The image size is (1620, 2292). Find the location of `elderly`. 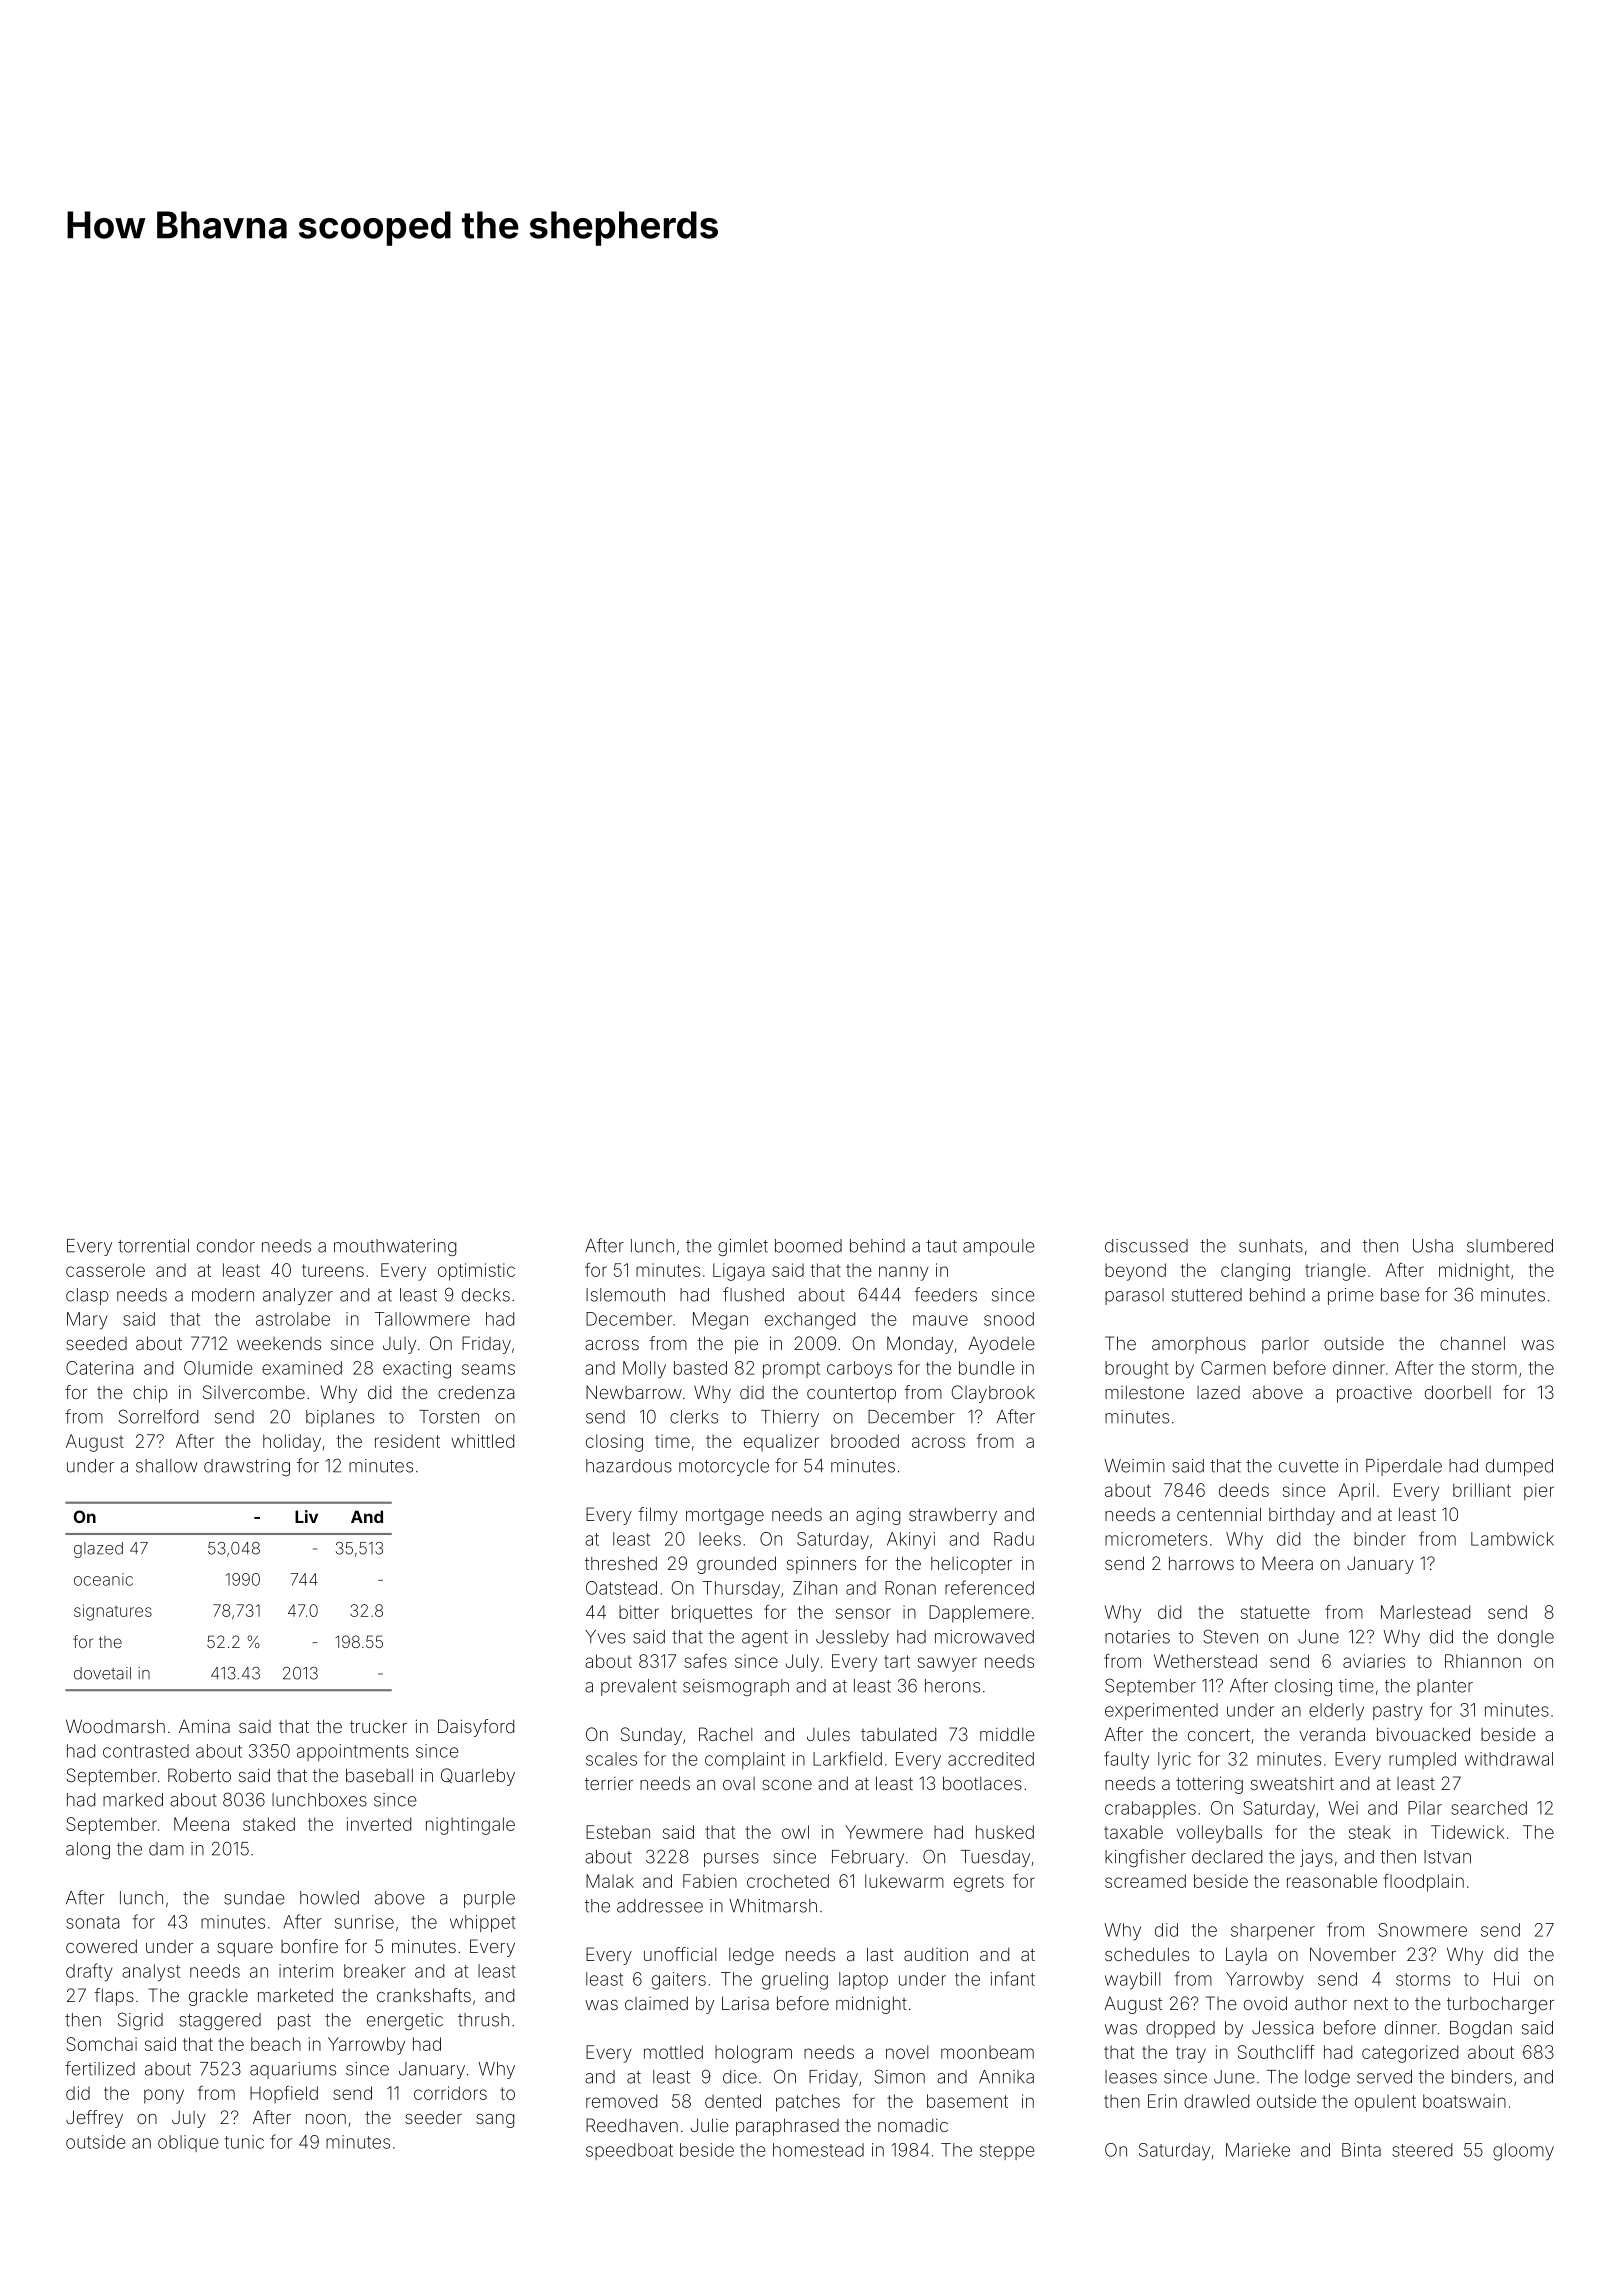

elderly is located at coordinates (1336, 1712).
